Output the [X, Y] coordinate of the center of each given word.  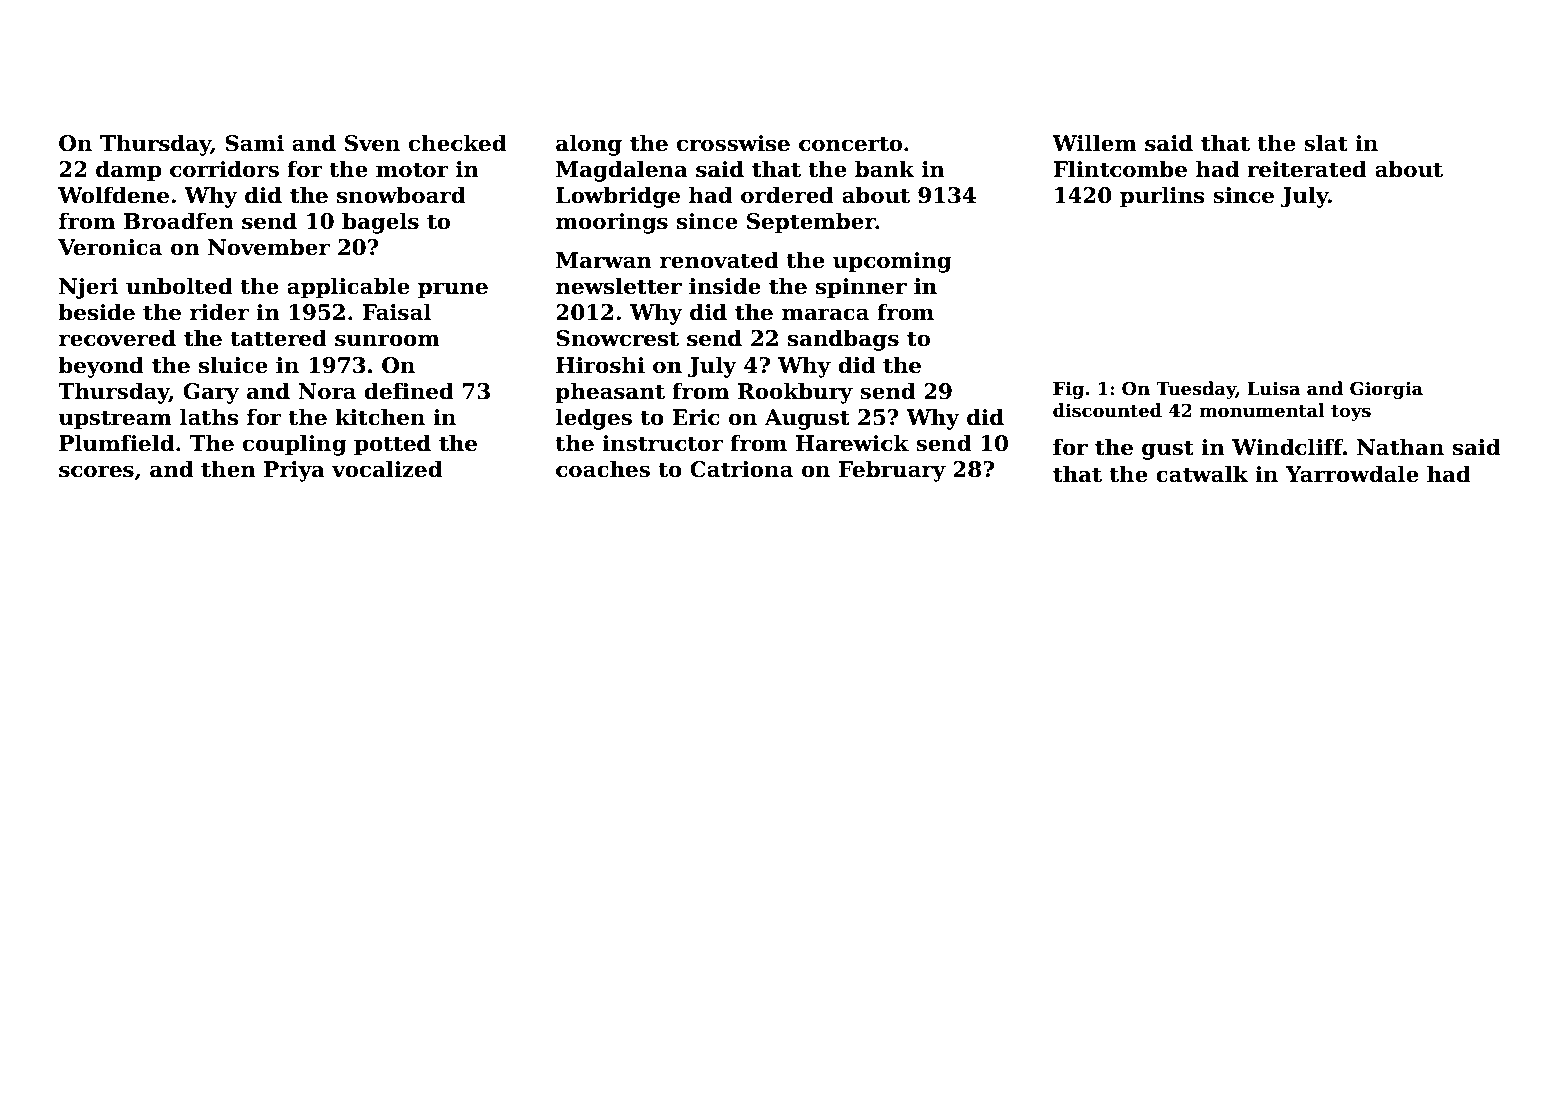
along [589, 145]
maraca [825, 314]
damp [128, 171]
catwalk [1202, 474]
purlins [1162, 197]
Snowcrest [617, 338]
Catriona [741, 469]
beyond [101, 367]
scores [96, 471]
